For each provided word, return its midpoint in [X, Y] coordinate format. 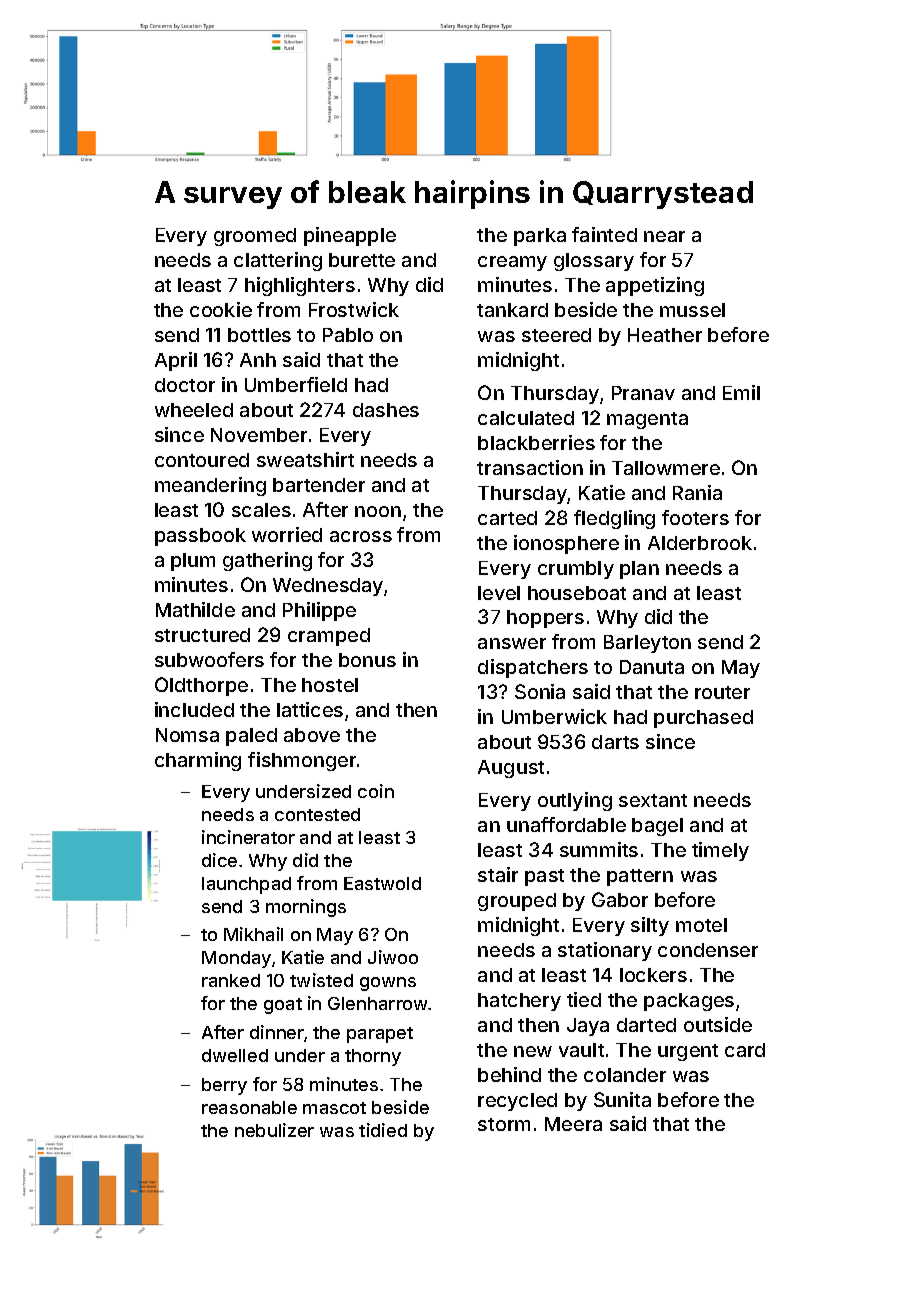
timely [720, 851]
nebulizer [274, 1130]
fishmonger [302, 761]
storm [504, 1124]
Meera [573, 1124]
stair [498, 874]
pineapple [350, 236]
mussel [692, 310]
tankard [512, 310]
